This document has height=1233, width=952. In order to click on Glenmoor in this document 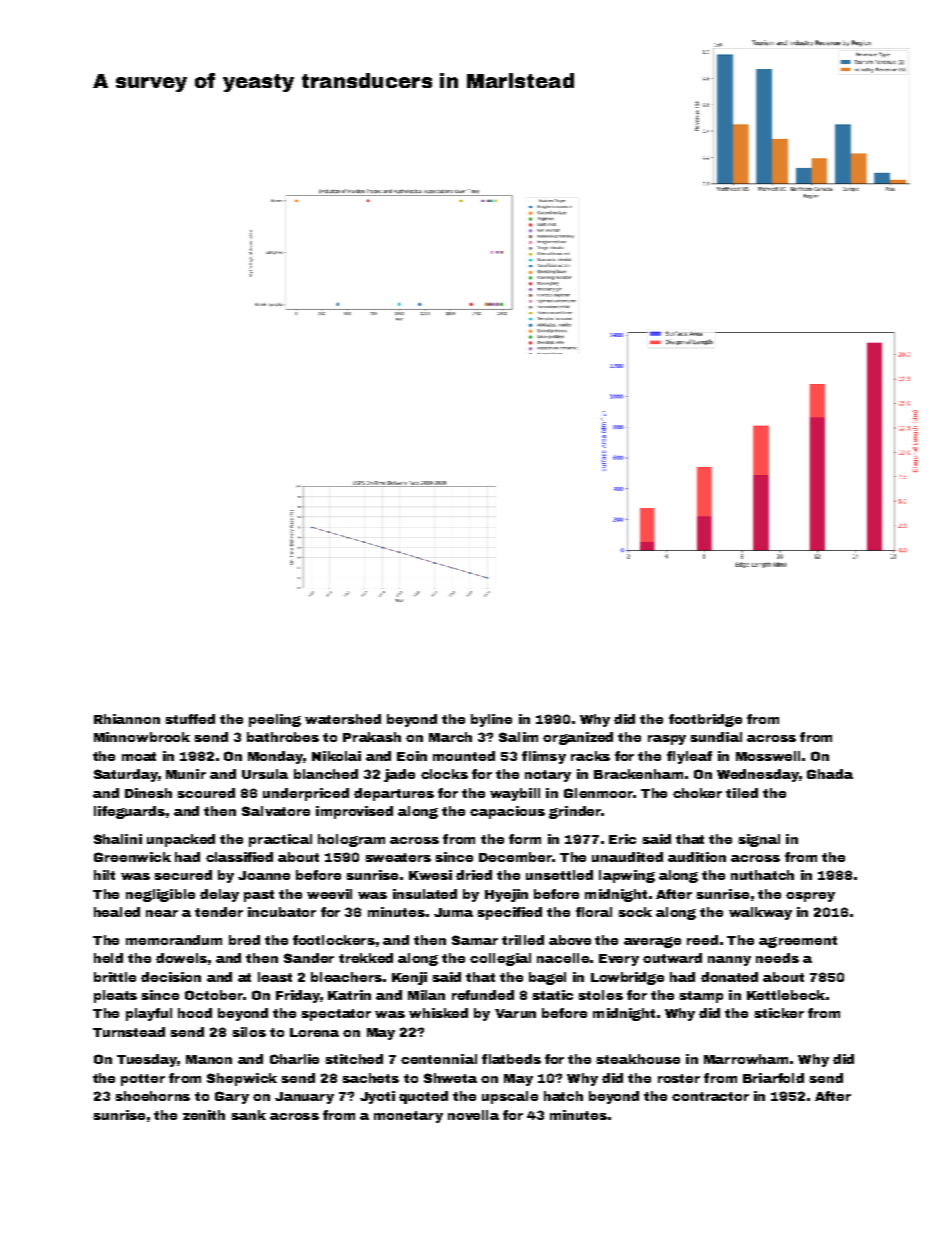, I will do `click(598, 793)`.
